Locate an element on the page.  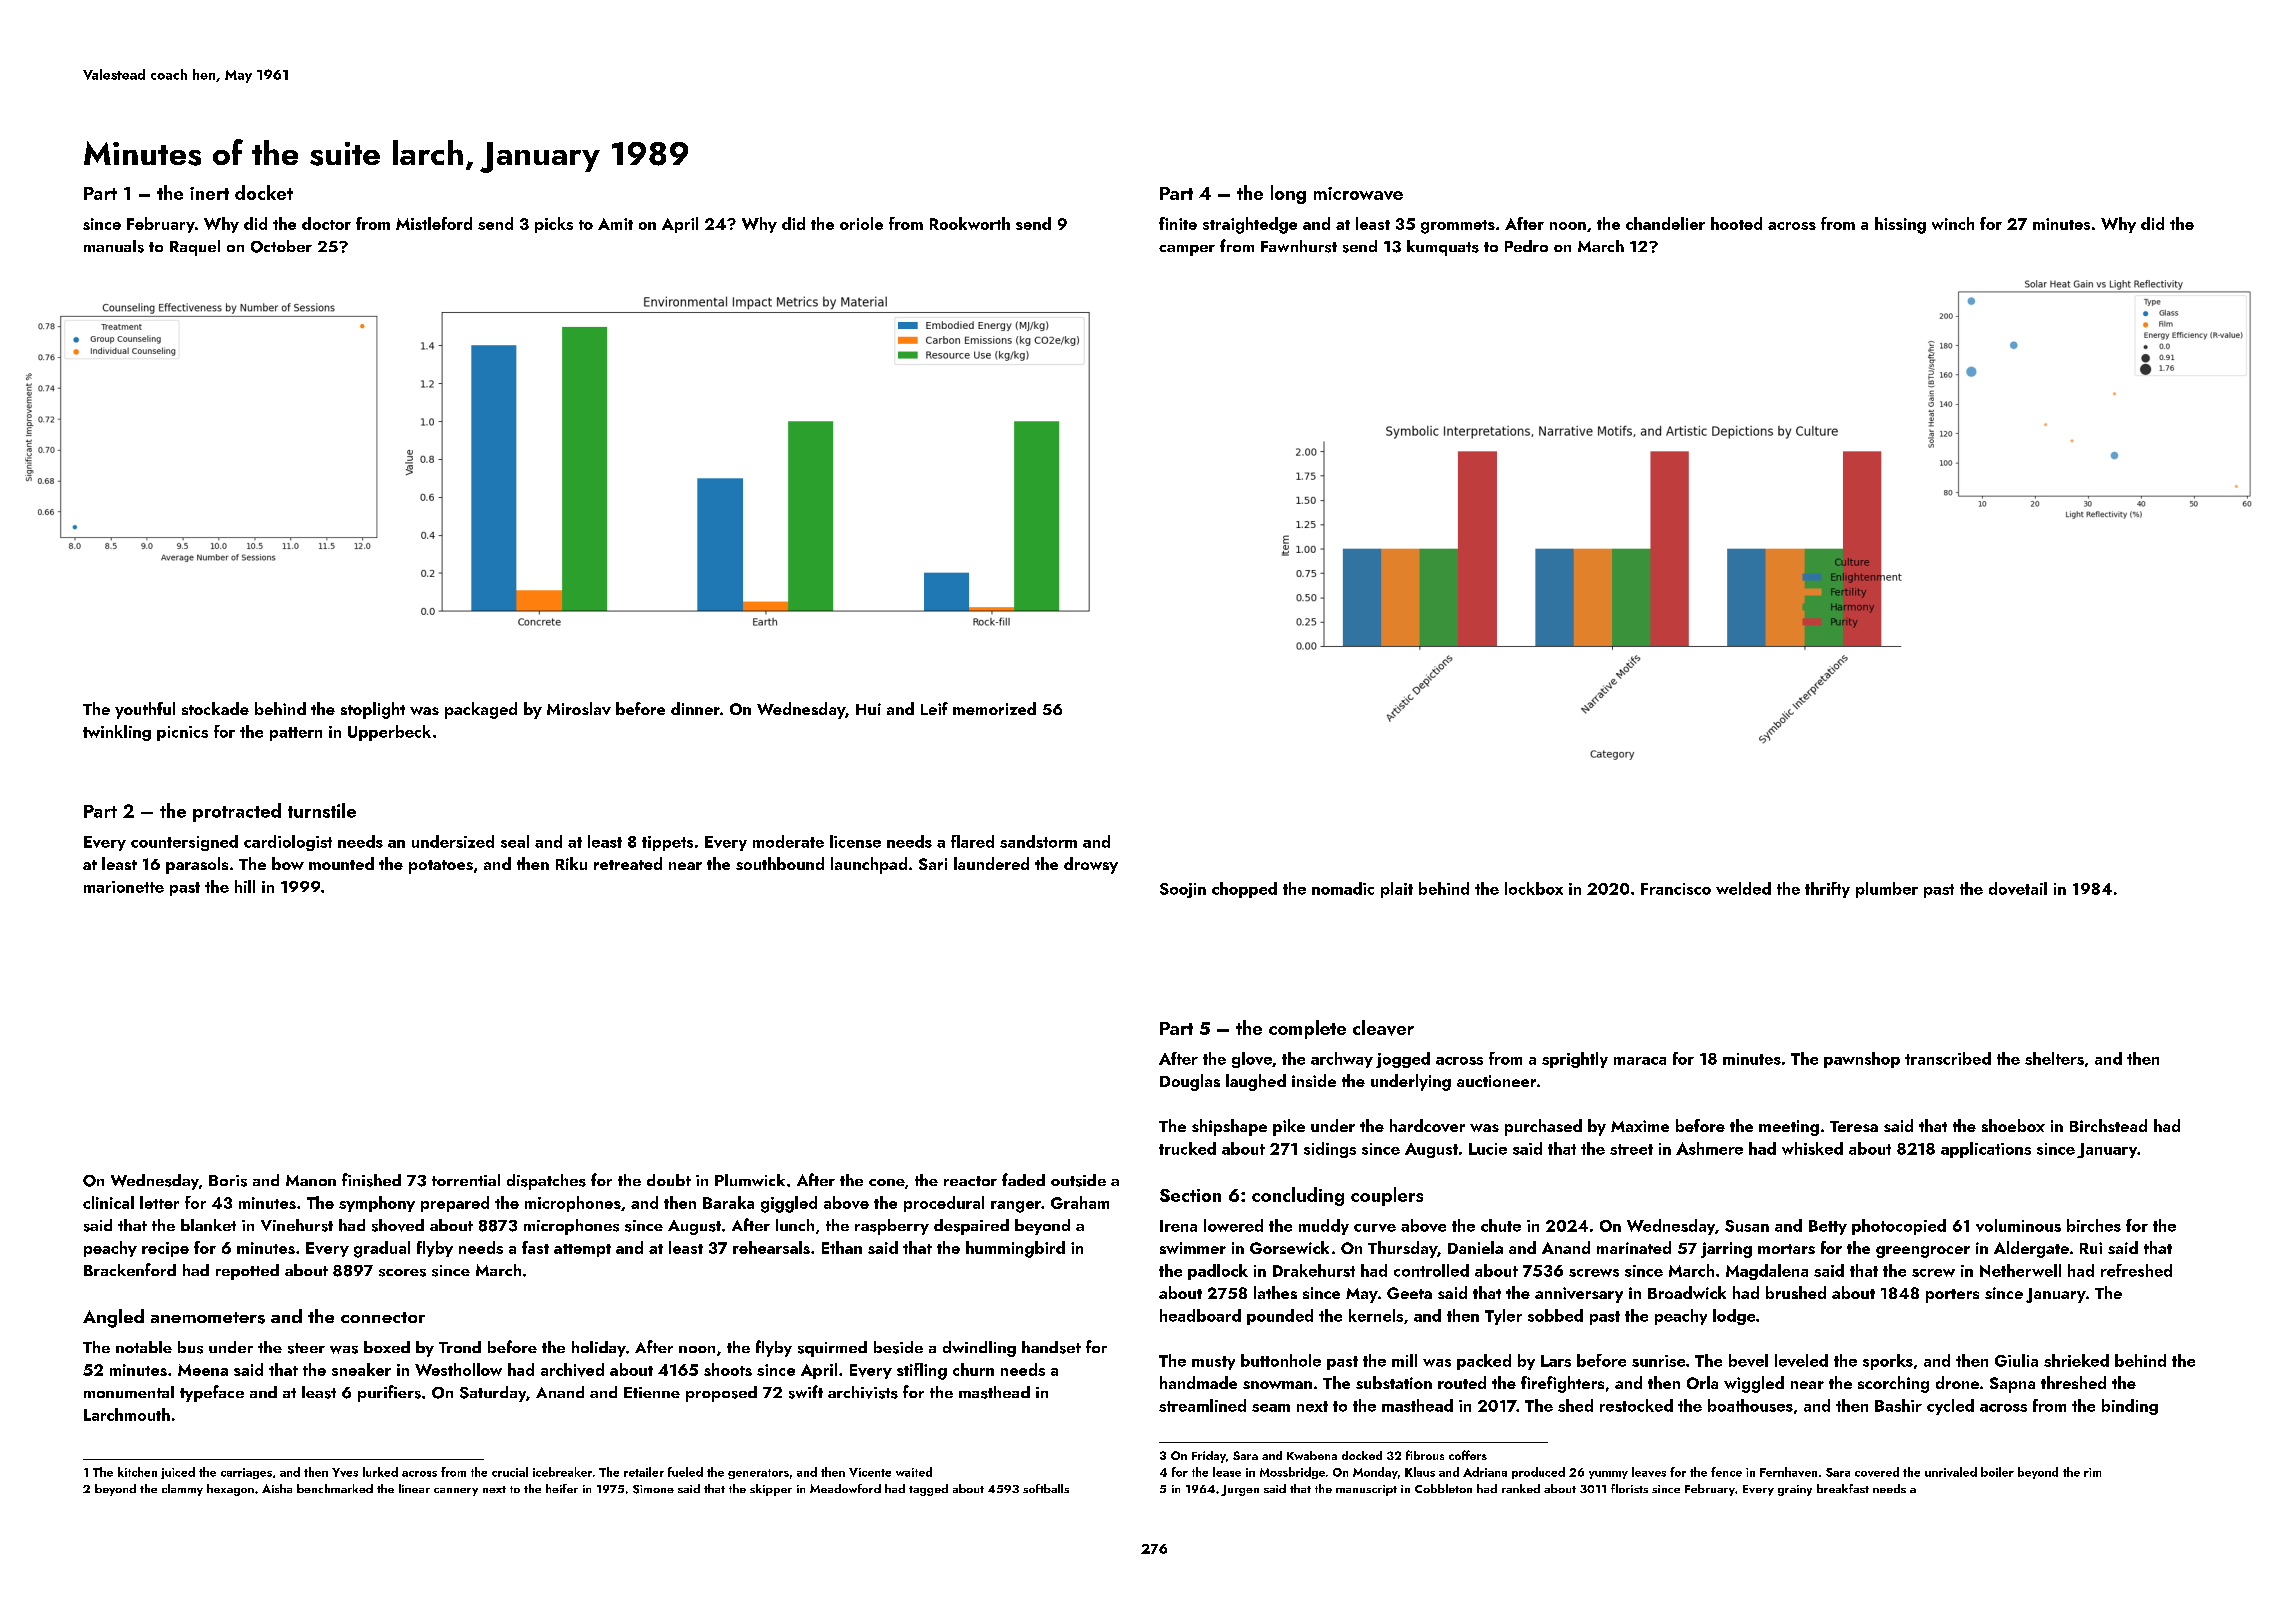
Netherwell is located at coordinates (2020, 1270).
